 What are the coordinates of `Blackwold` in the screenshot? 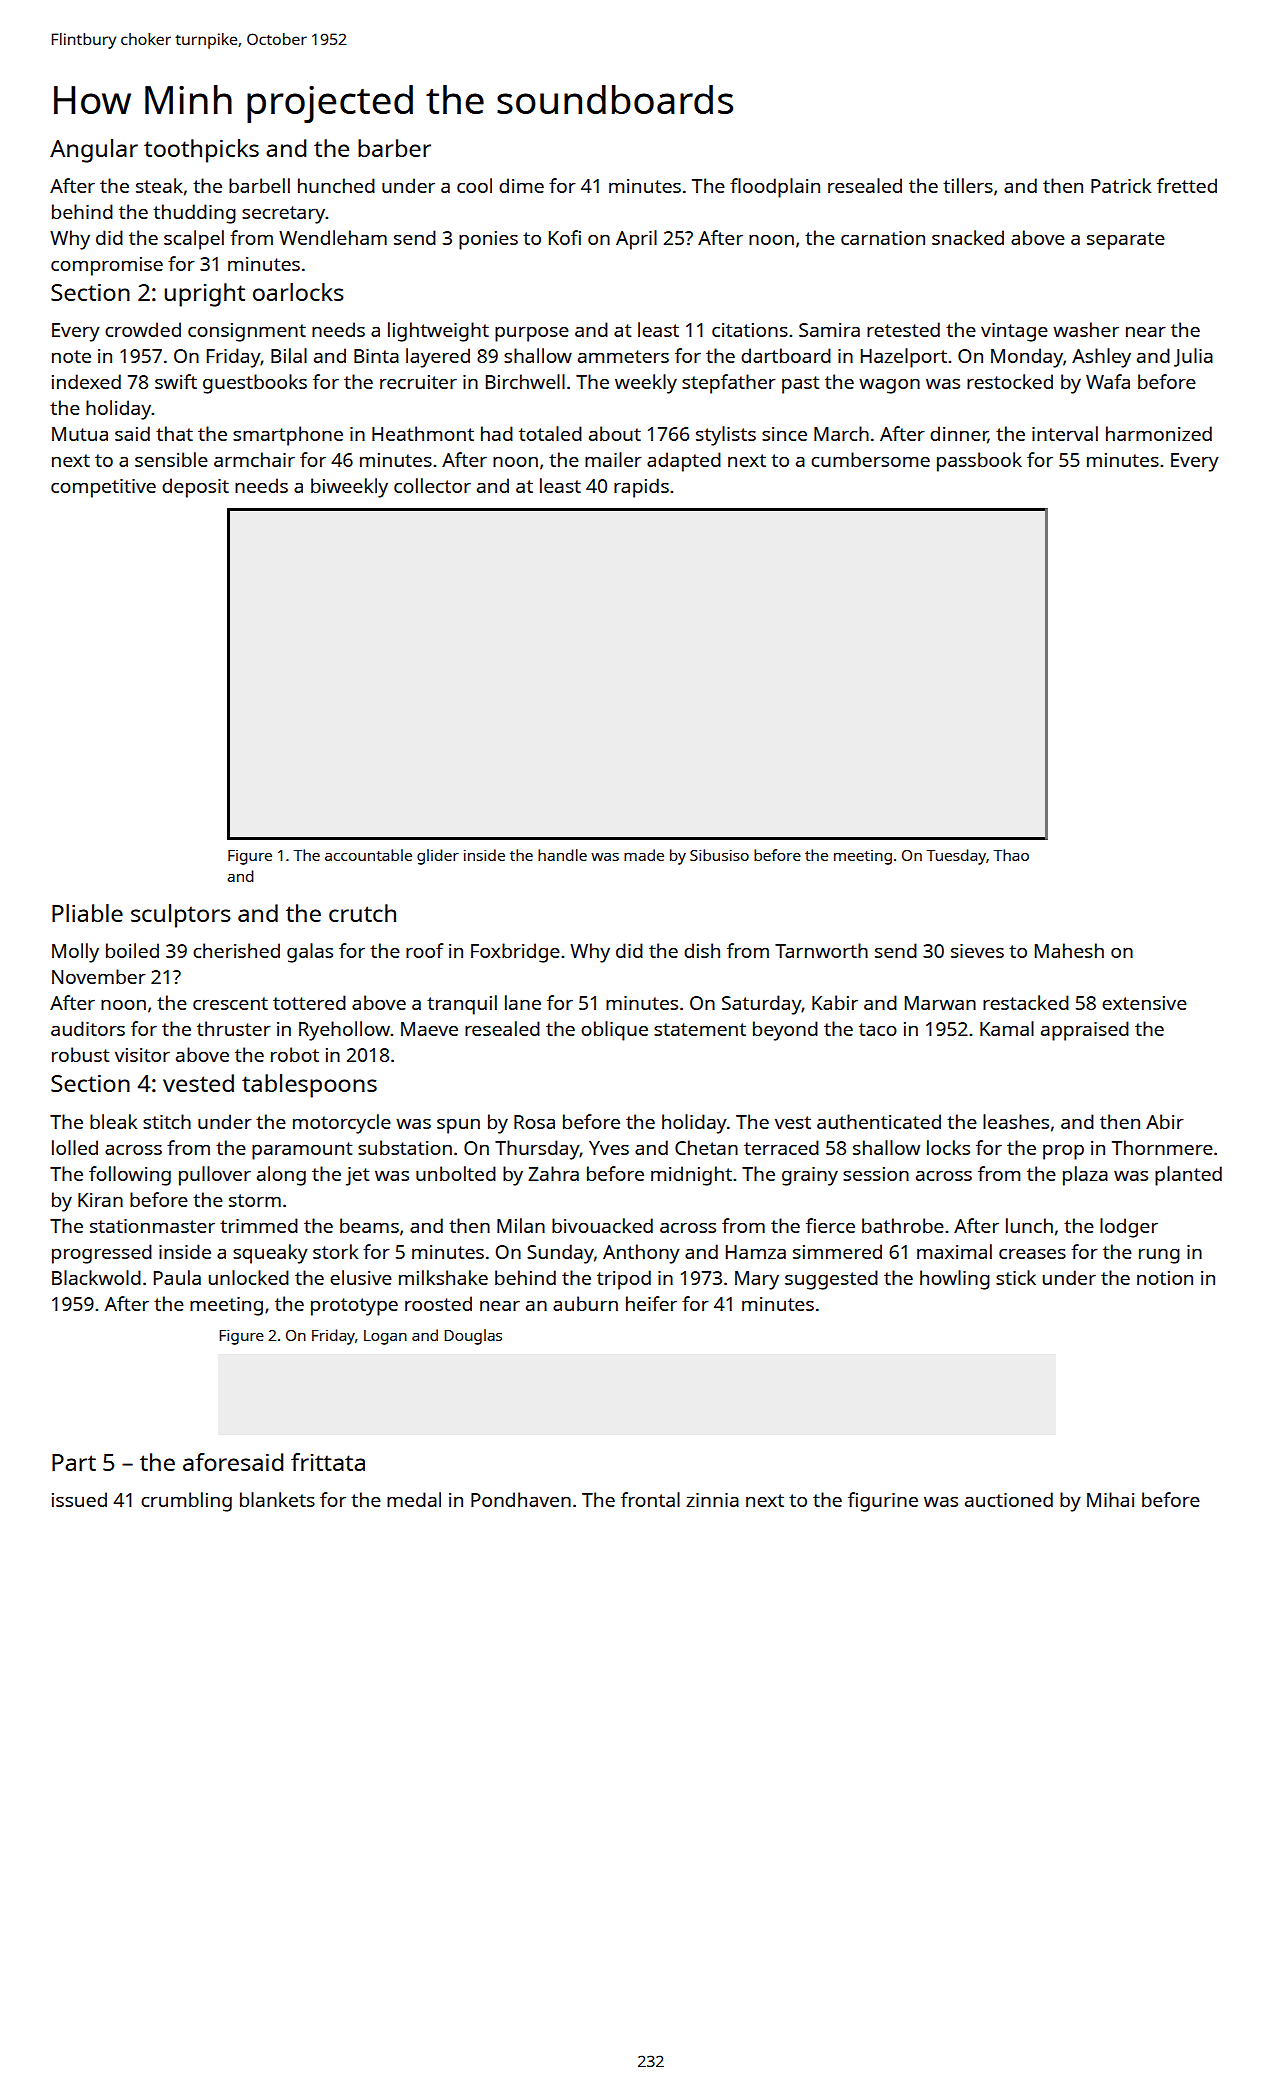 It's located at (96, 1277).
